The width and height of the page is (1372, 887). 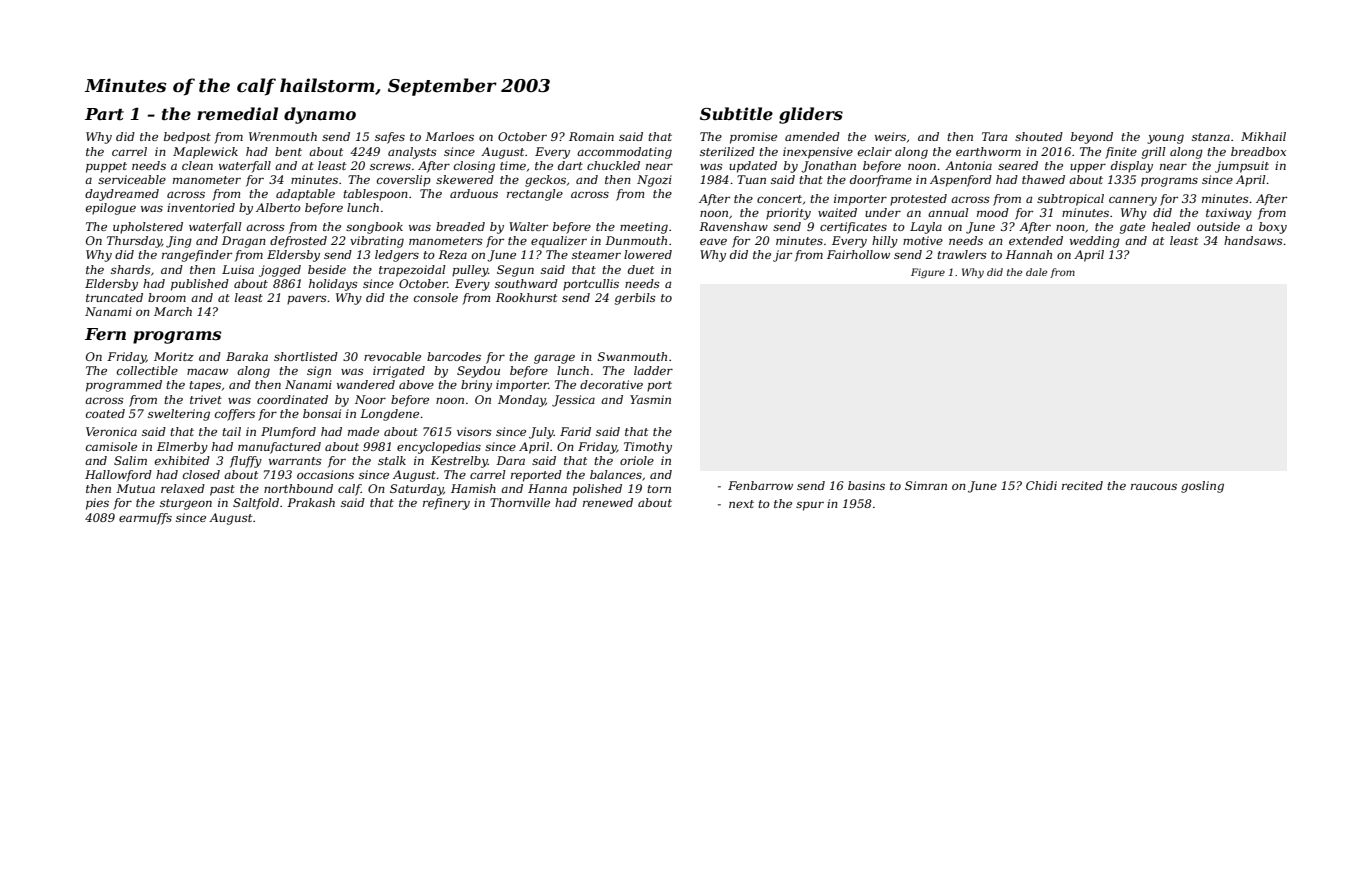 I want to click on Maplewick, so click(x=205, y=153).
